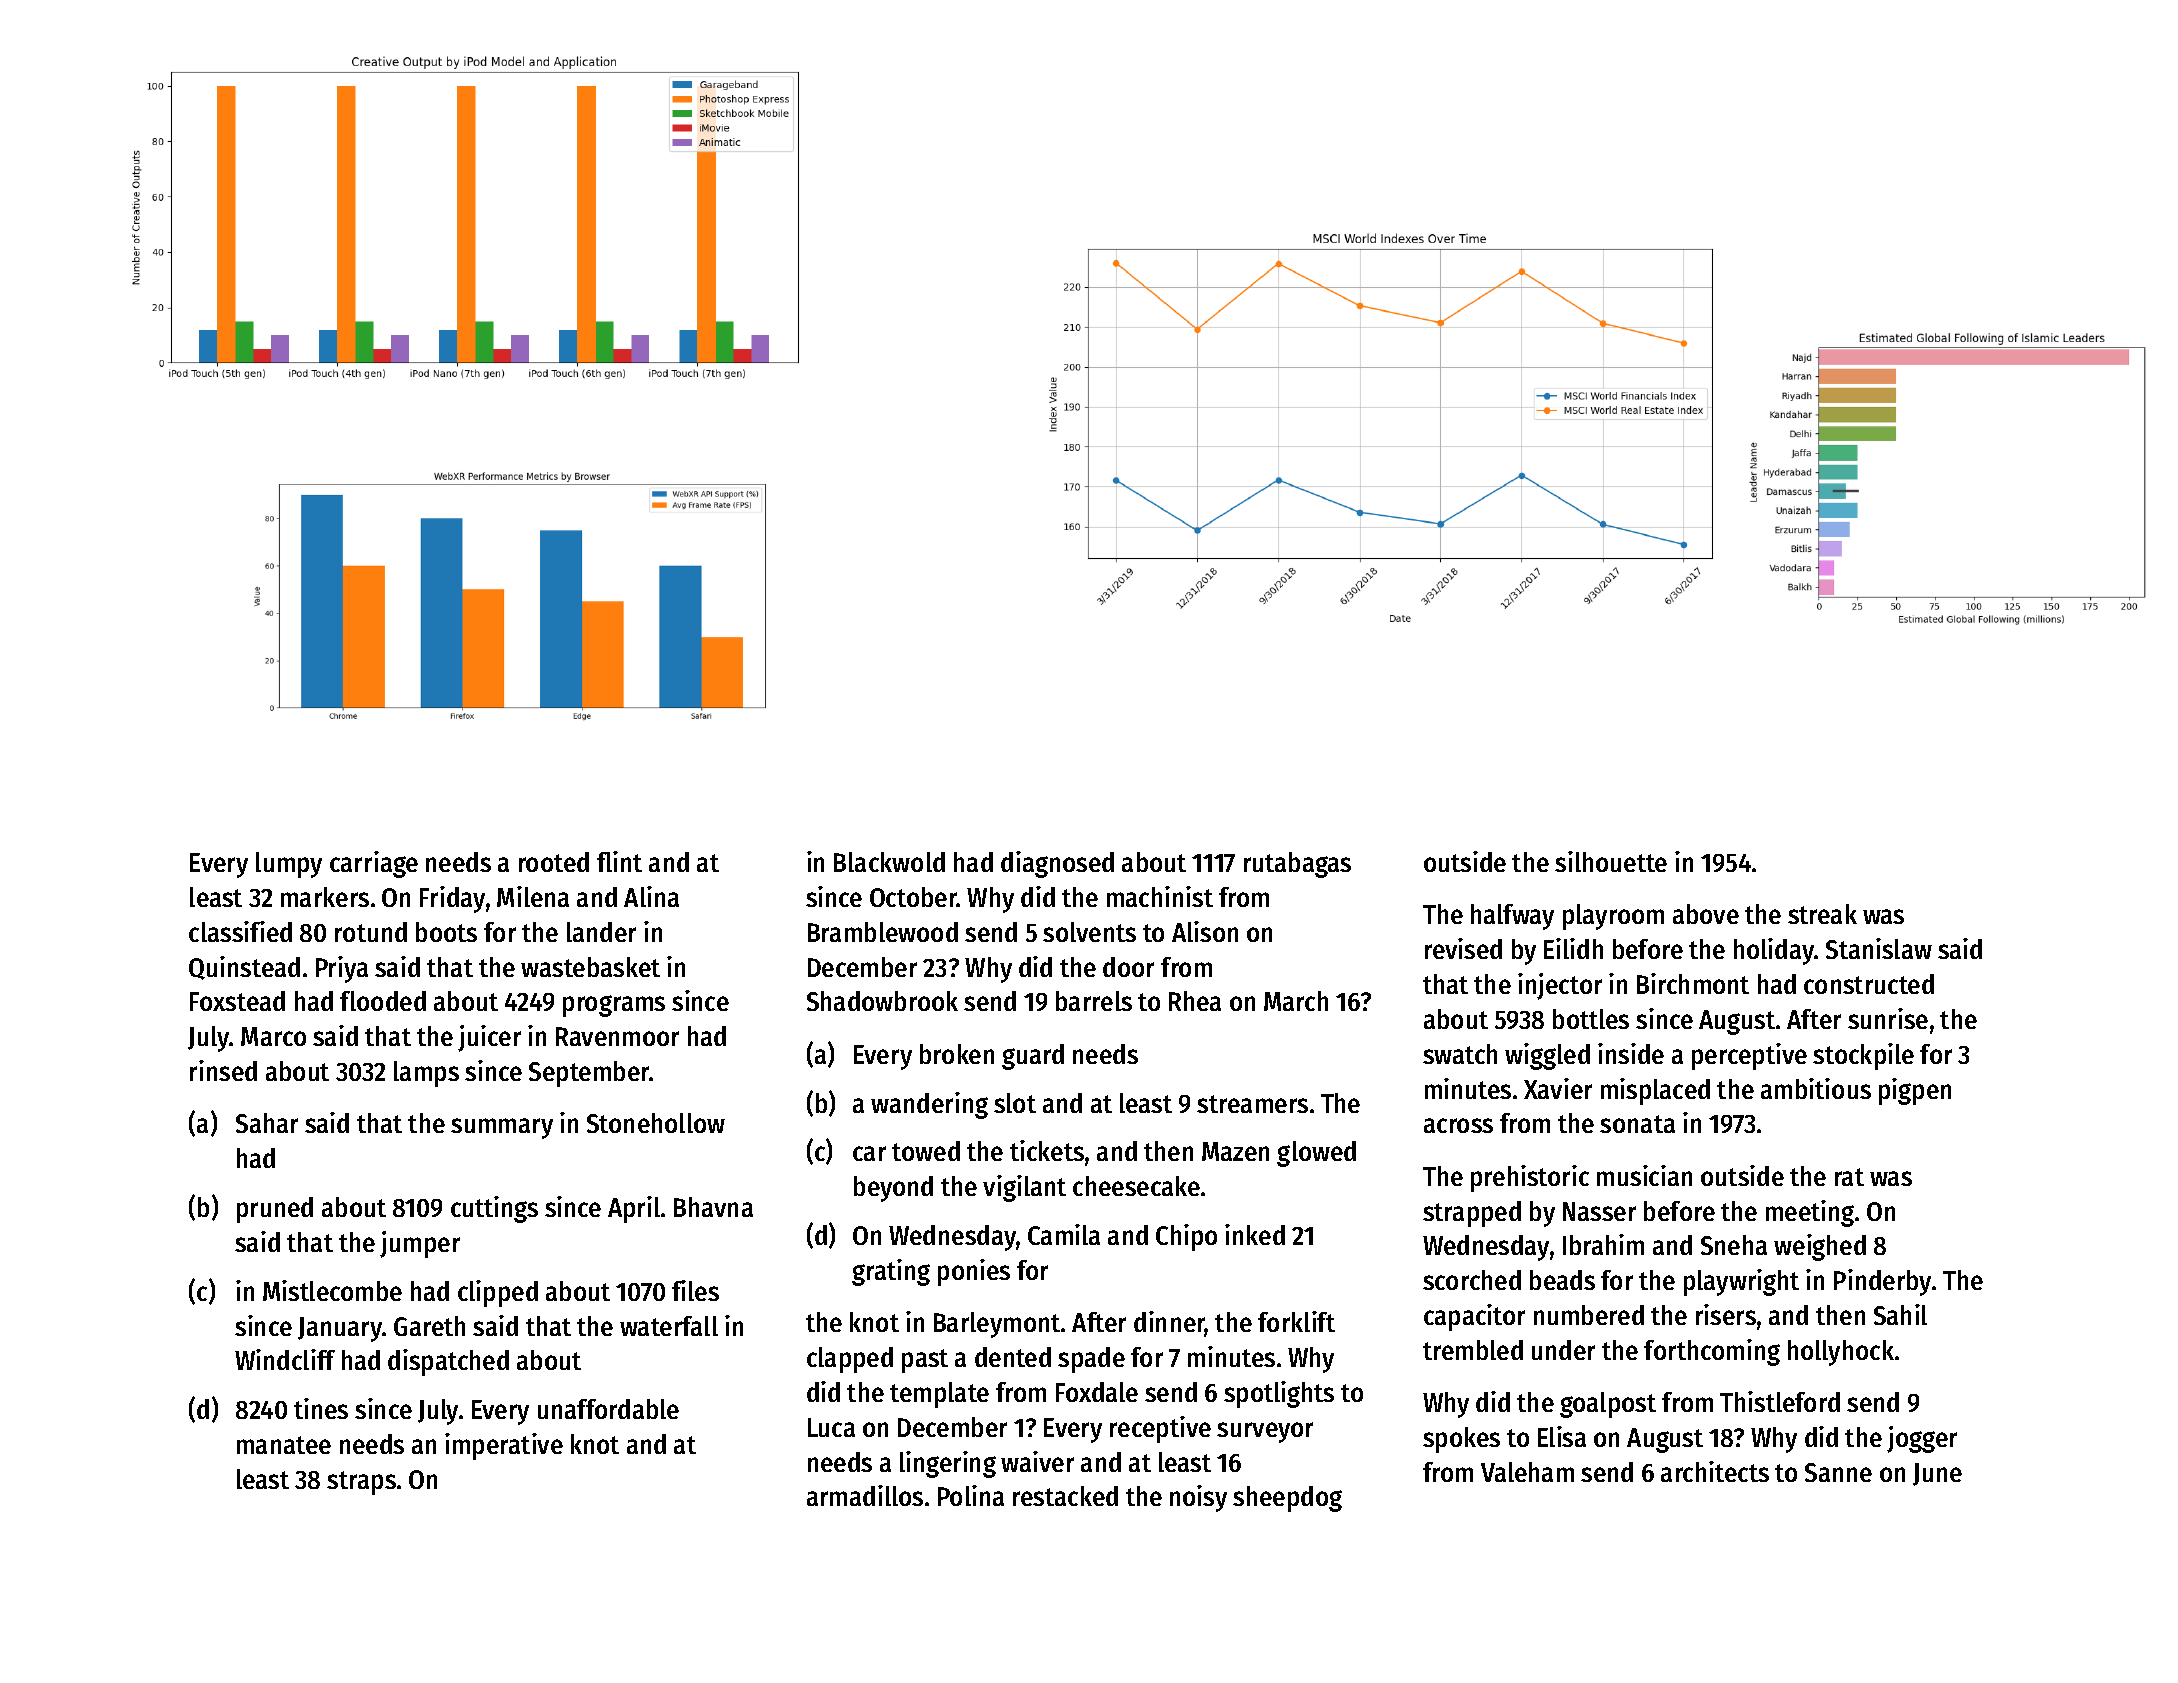 Image resolution: width=2178 pixels, height=1683 pixels. Describe the element at coordinates (1065, 1496) in the screenshot. I see `restacked` at that location.
